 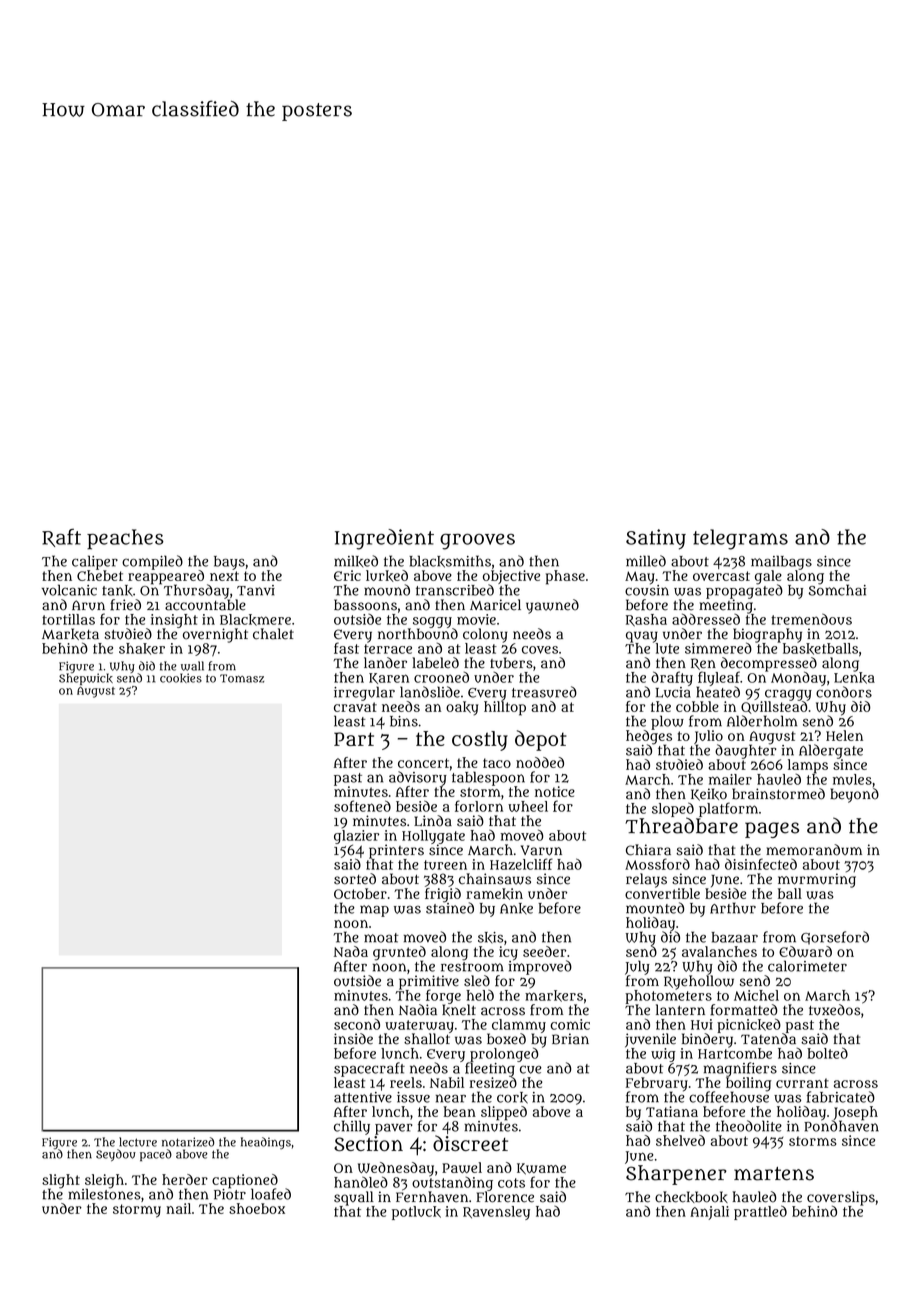 I want to click on coves, so click(x=540, y=650).
